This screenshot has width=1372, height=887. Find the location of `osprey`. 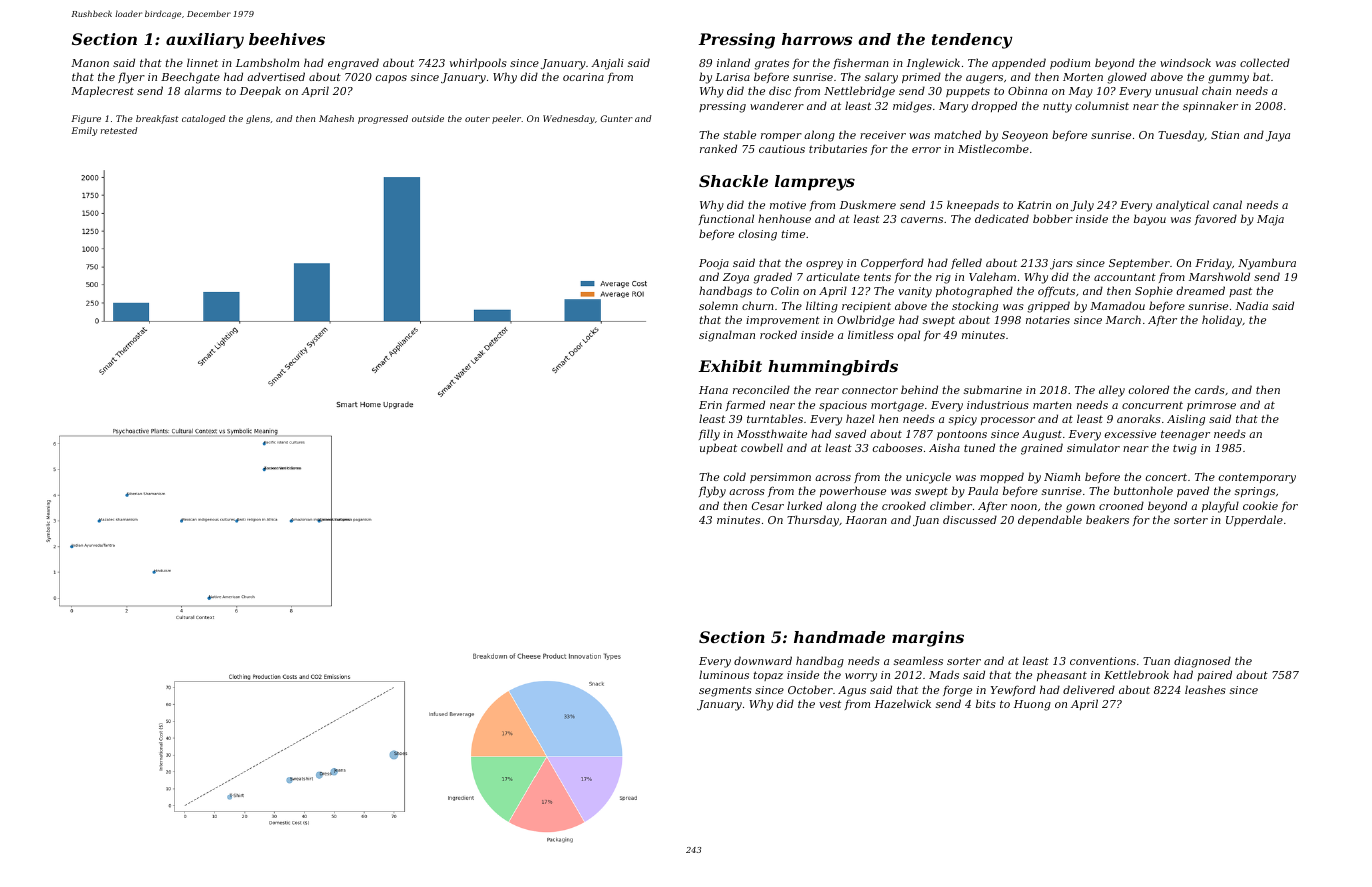

osprey is located at coordinates (824, 265).
